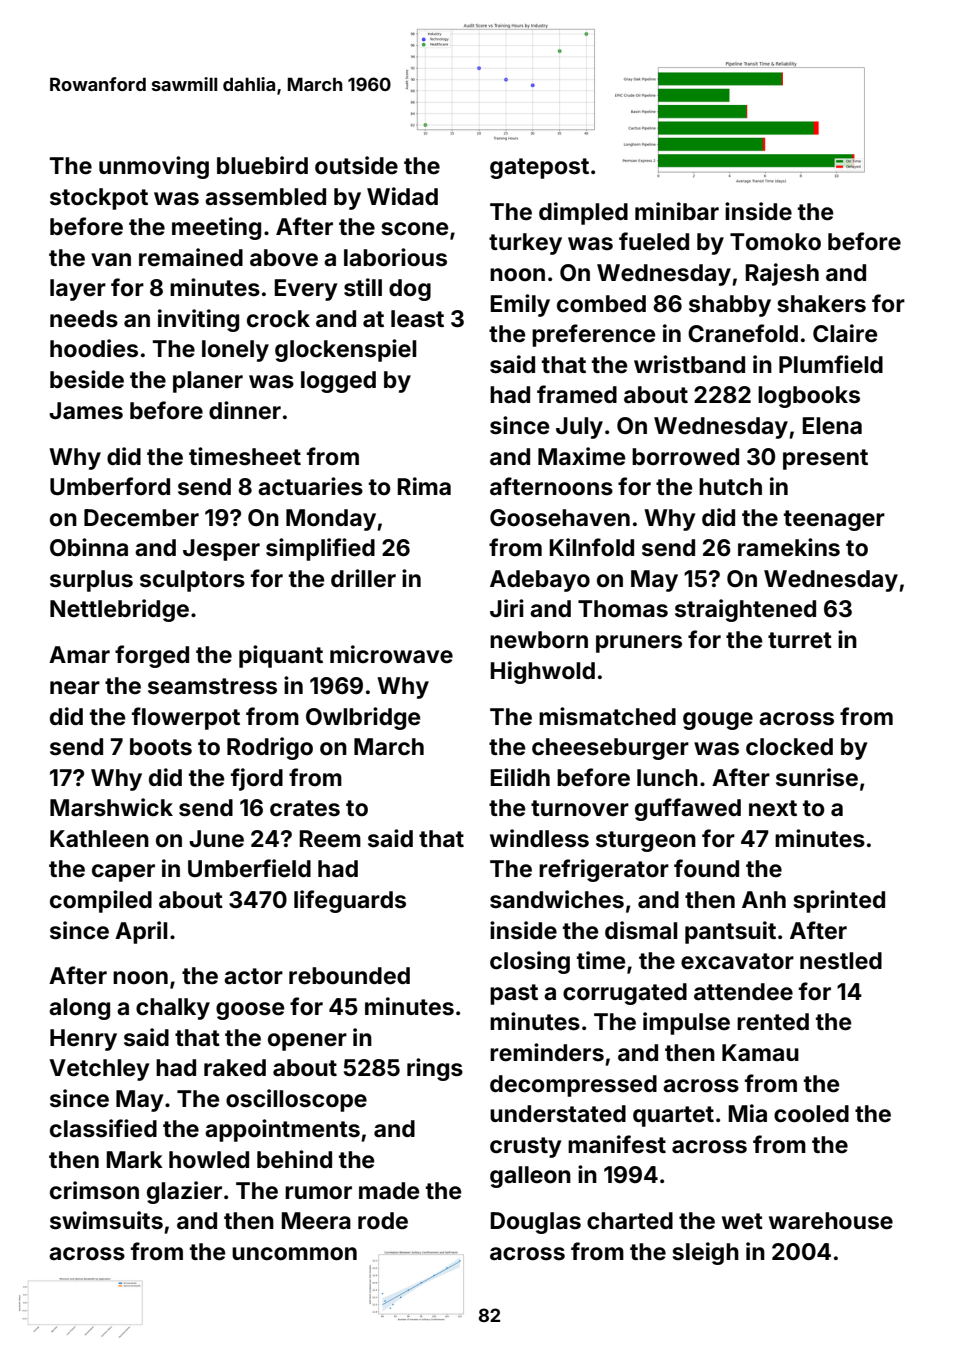 This screenshot has width=956, height=1358. What do you see at coordinates (677, 211) in the screenshot?
I see `minibar` at bounding box center [677, 211].
